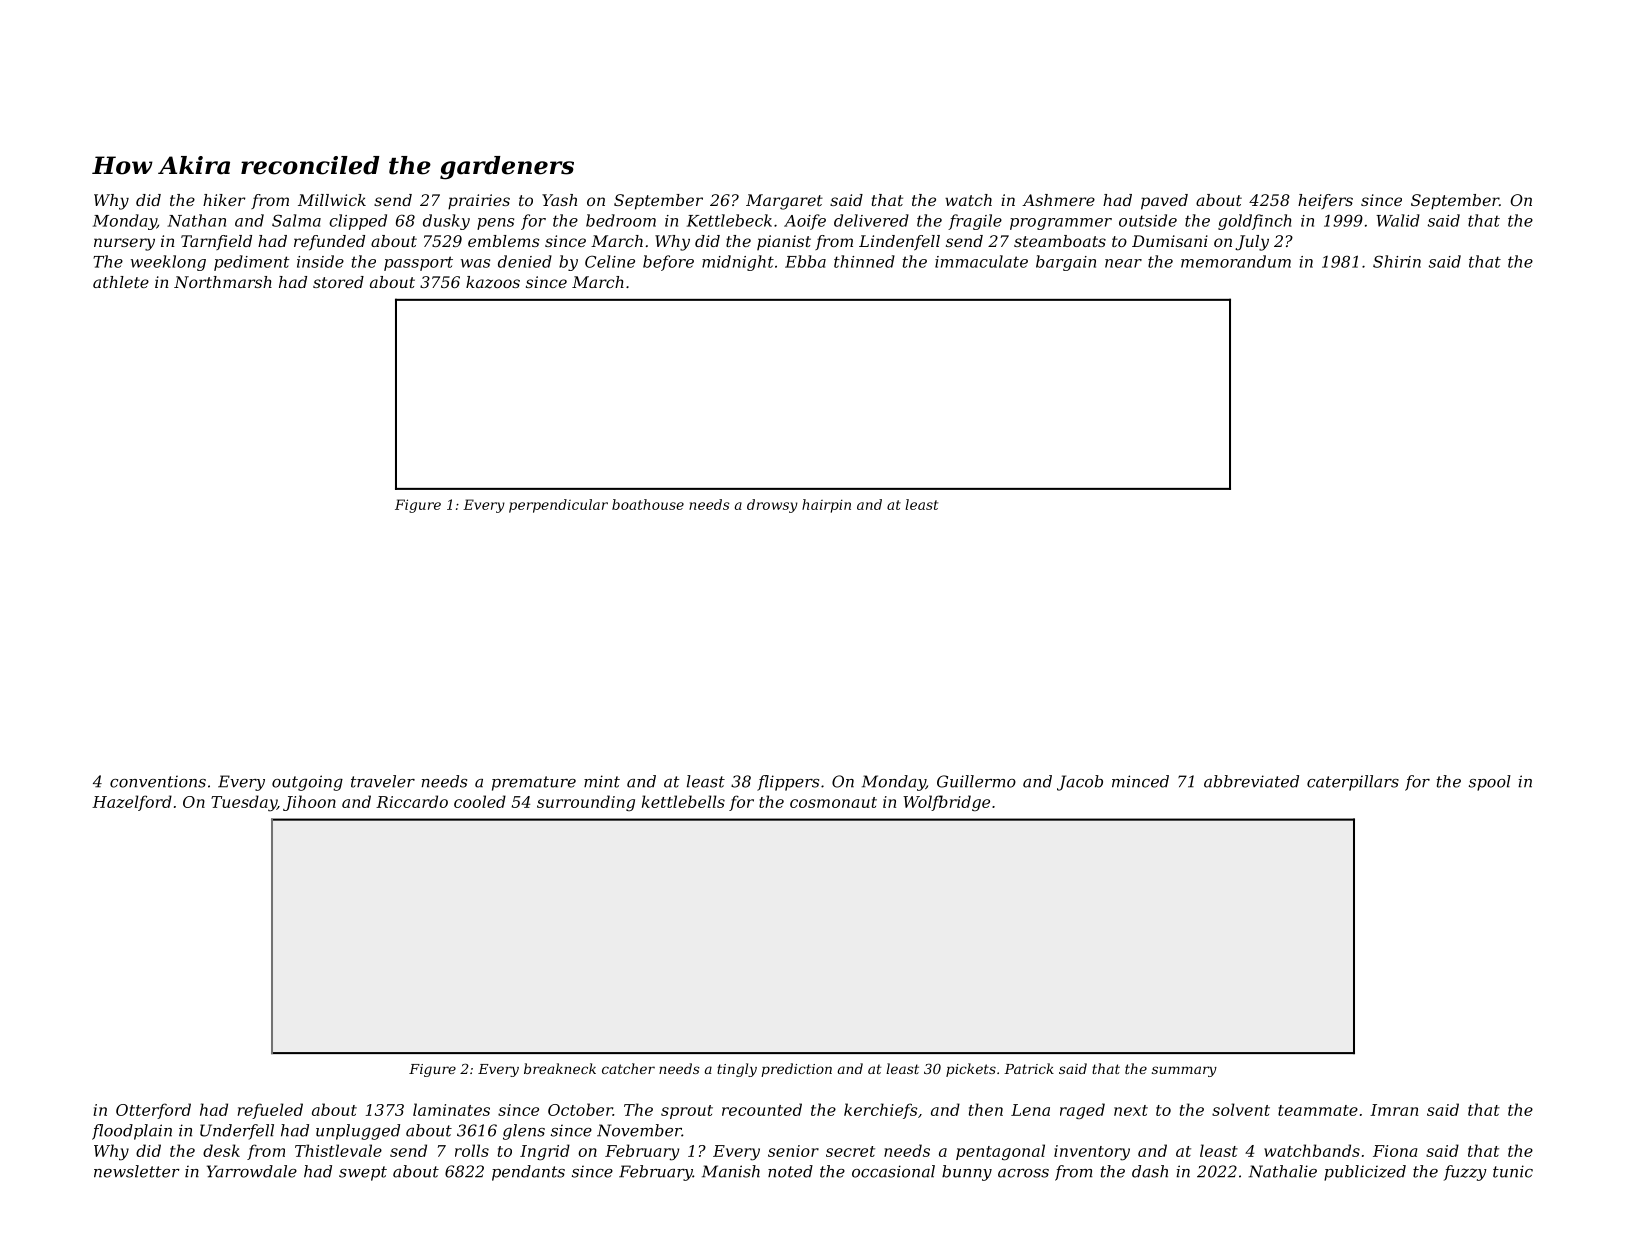 The width and height of the screenshot is (1626, 1257). I want to click on minced, so click(1140, 781).
